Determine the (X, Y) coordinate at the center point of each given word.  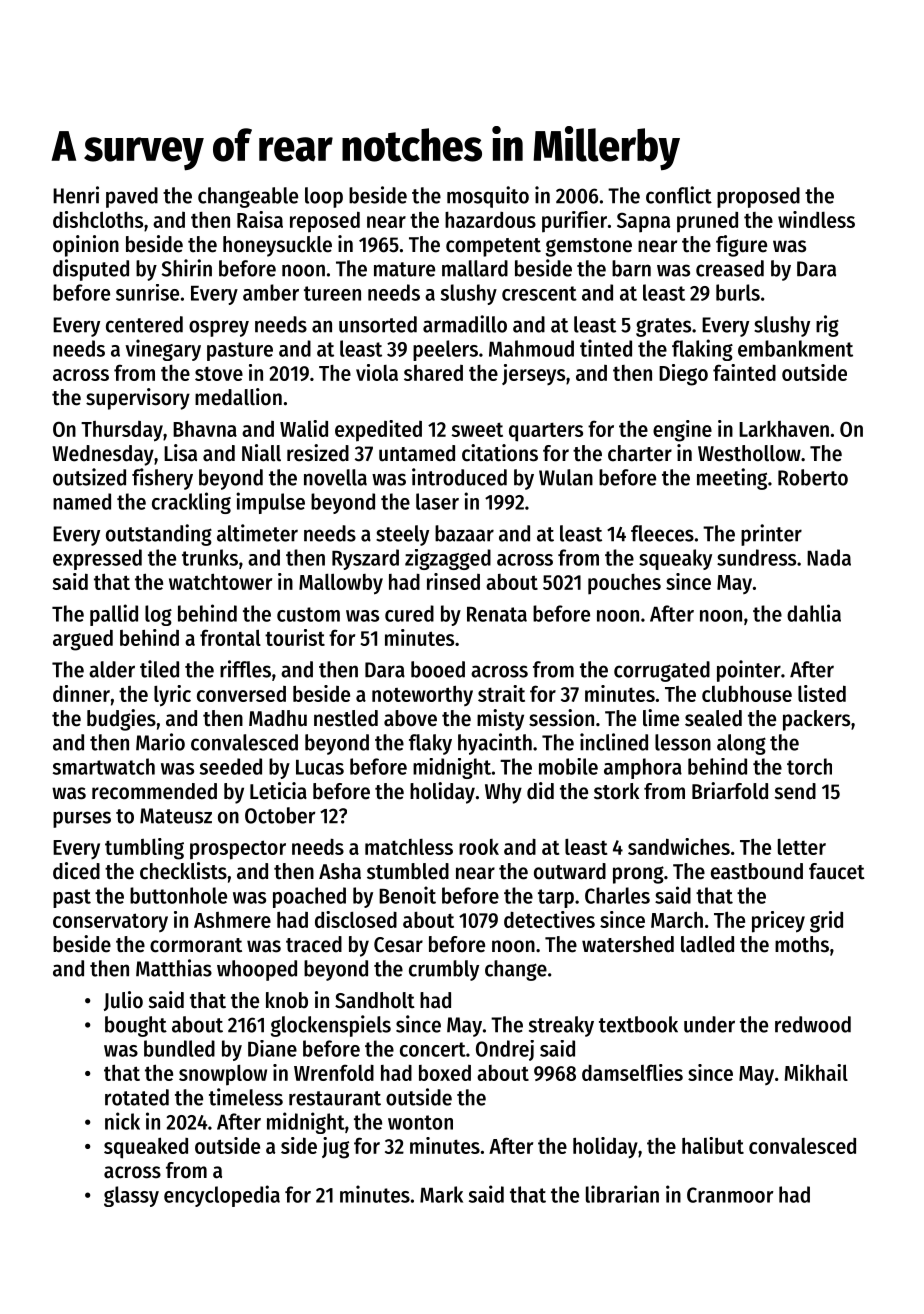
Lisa (180, 453)
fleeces (662, 533)
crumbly (444, 970)
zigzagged (448, 559)
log (158, 615)
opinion (86, 246)
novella (335, 477)
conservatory (110, 922)
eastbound (757, 871)
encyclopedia (222, 1196)
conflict (679, 195)
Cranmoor (730, 1195)
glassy (131, 1196)
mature (404, 269)
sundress (756, 557)
